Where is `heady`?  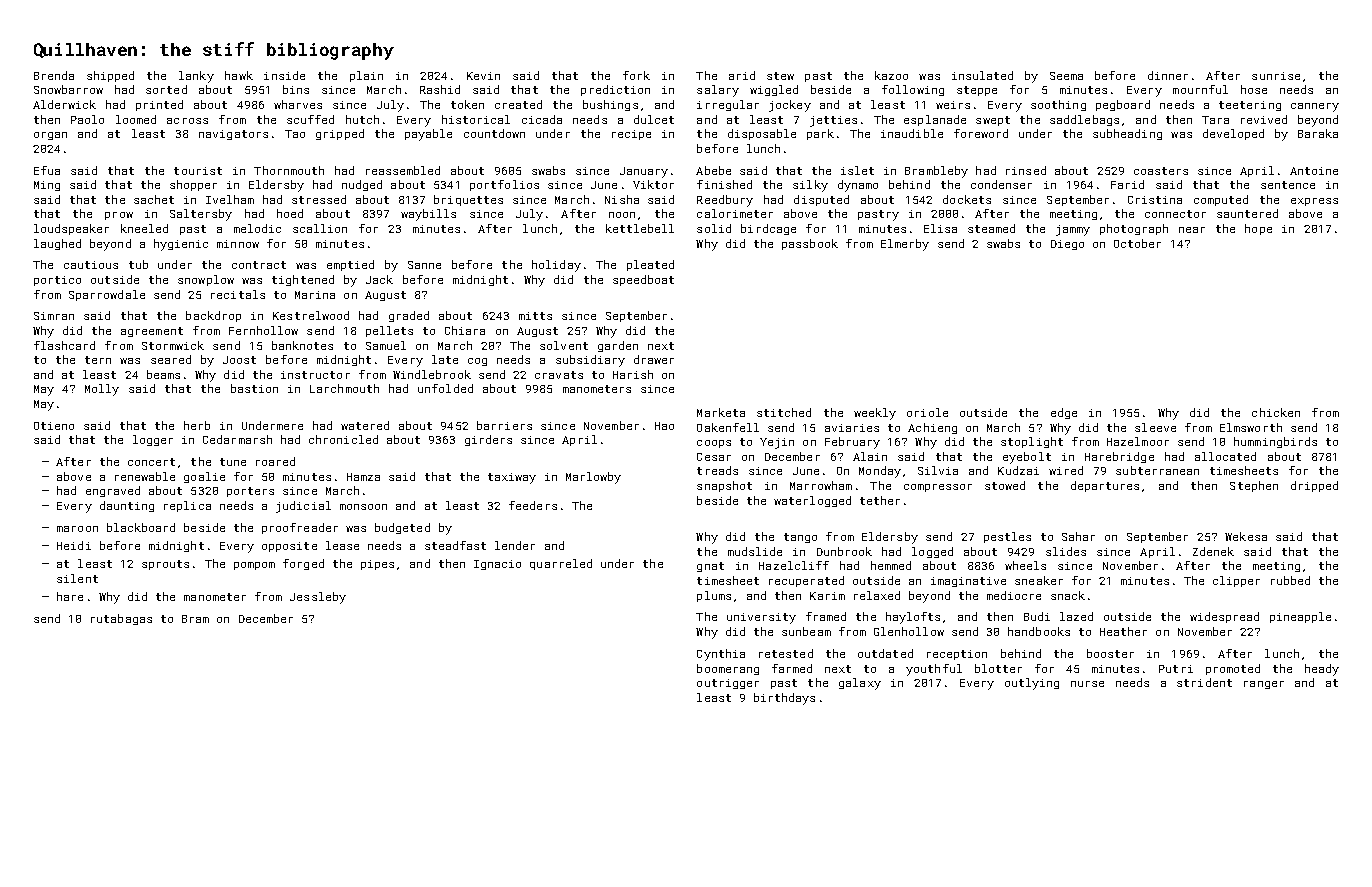
heady is located at coordinates (1322, 670).
